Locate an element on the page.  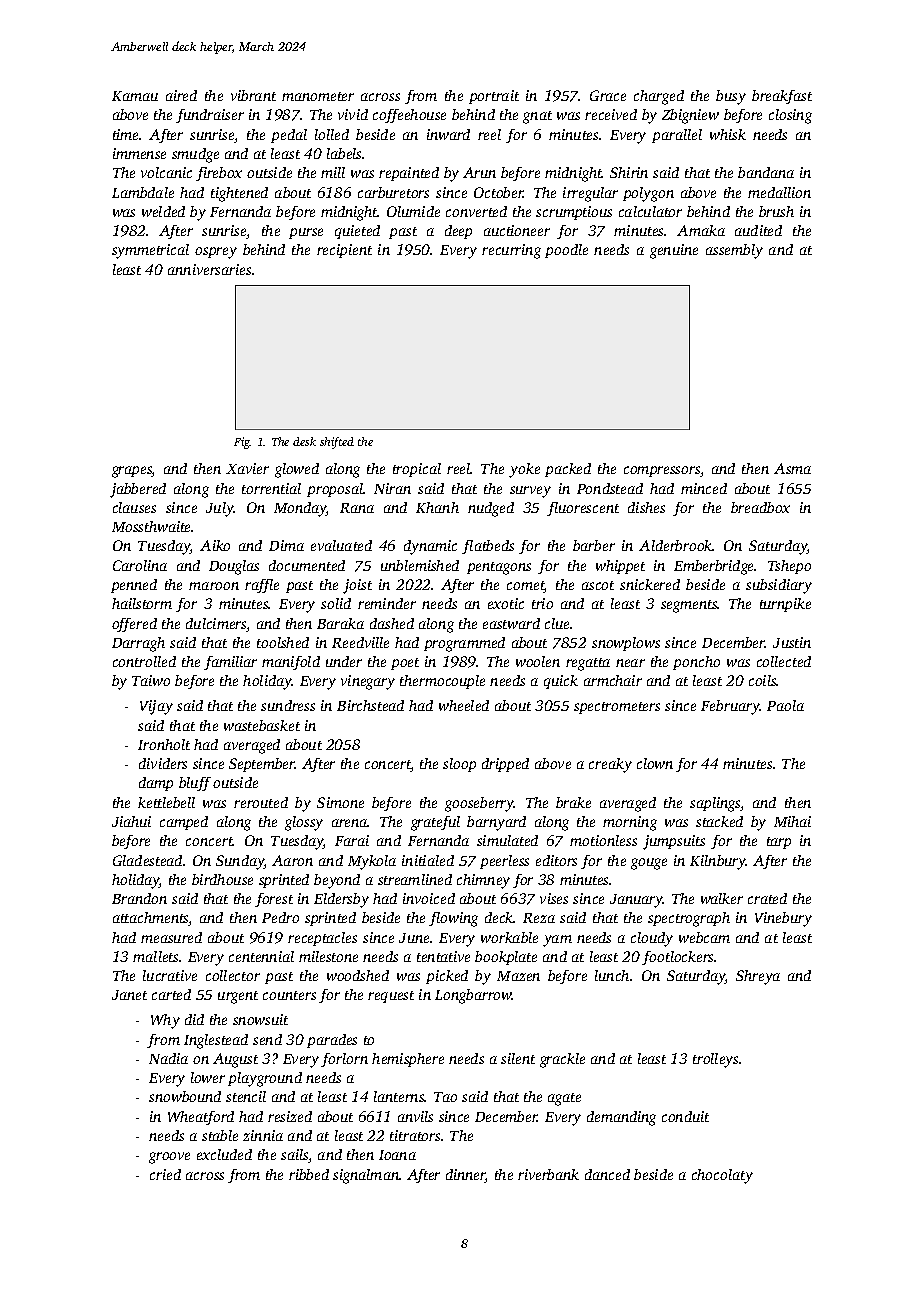
picked is located at coordinates (447, 977).
